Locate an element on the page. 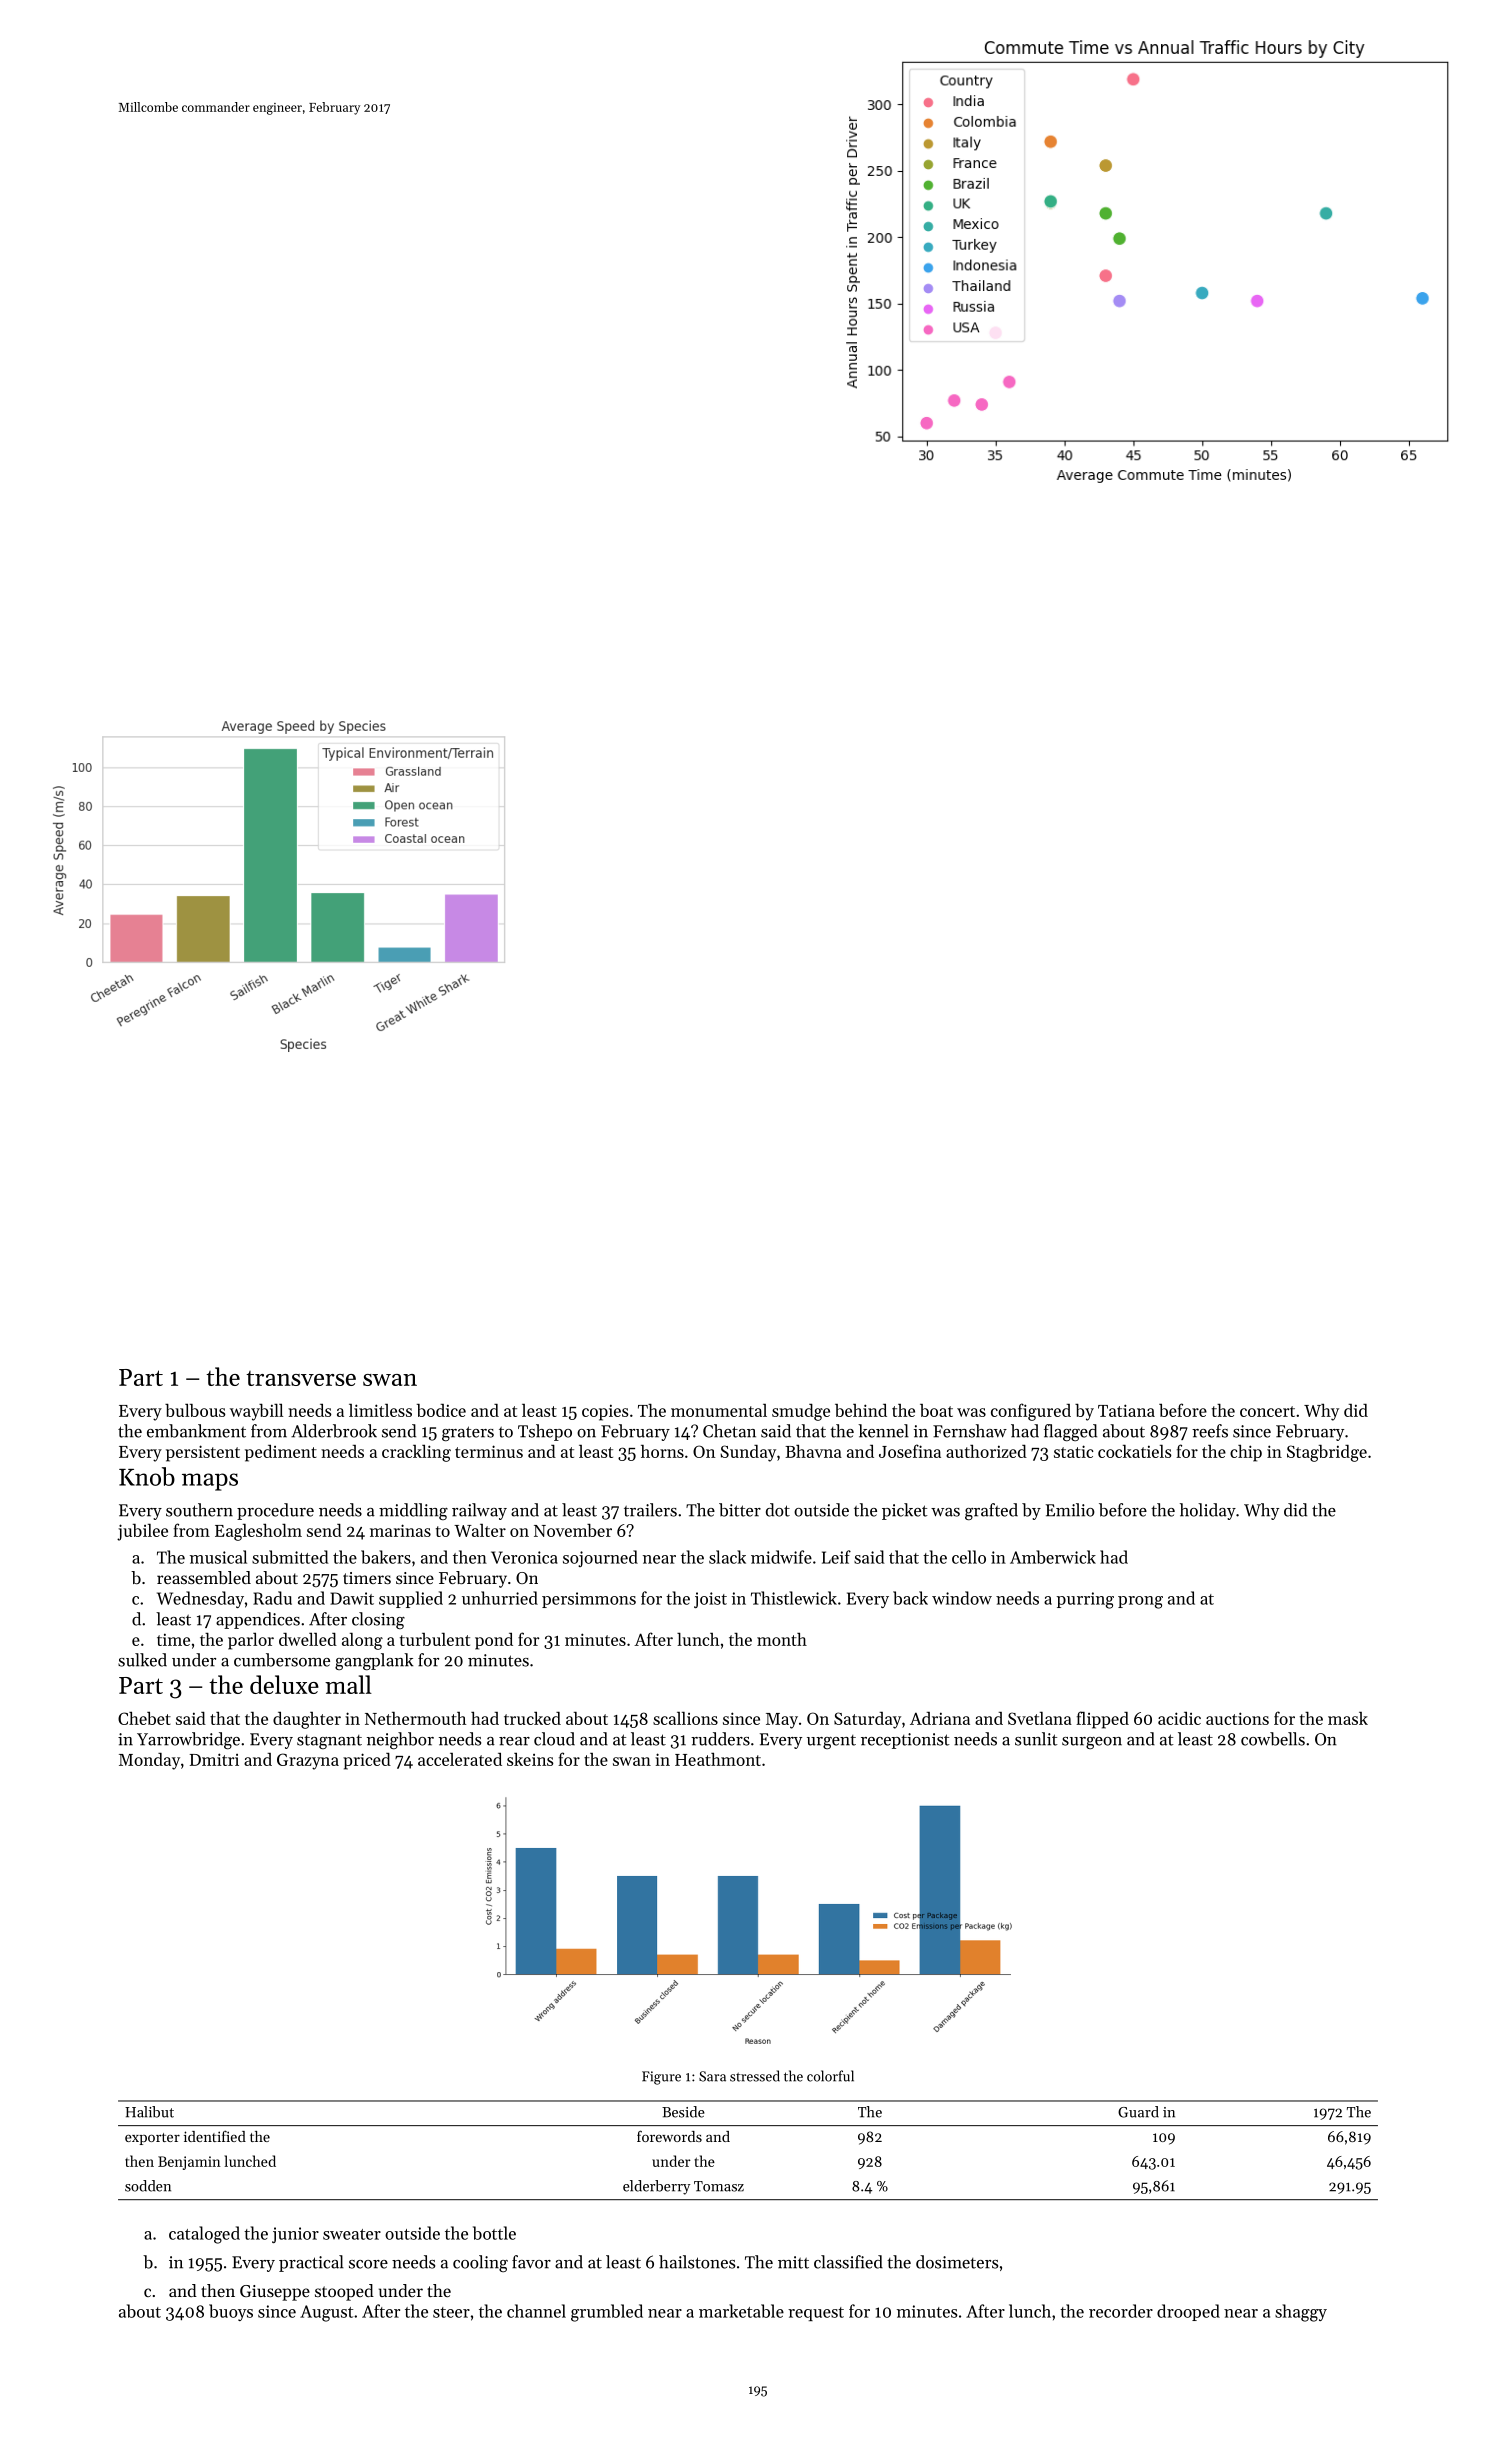 The width and height of the page is (1496, 2464). monumental is located at coordinates (719, 1410).
